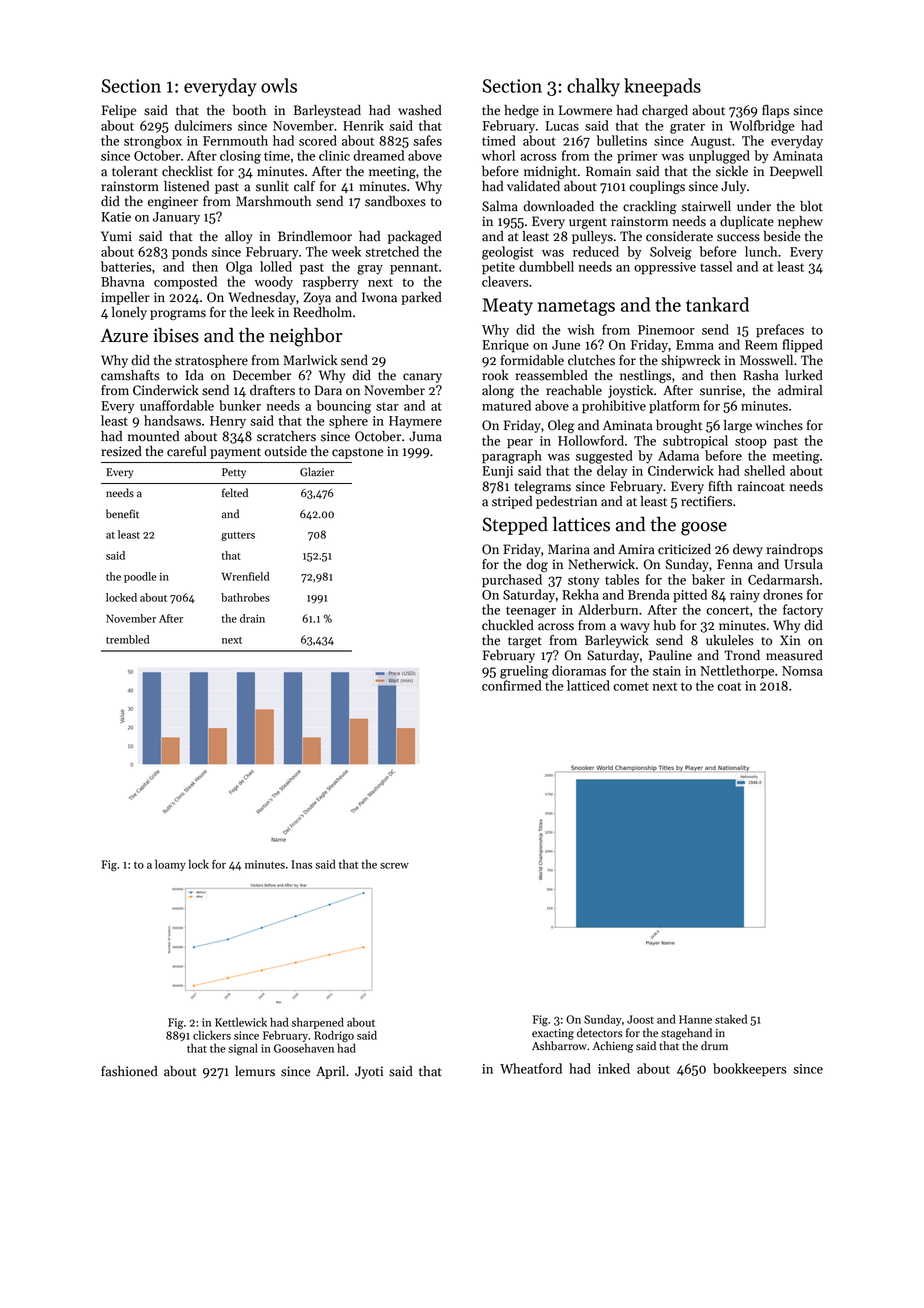 The height and width of the screenshot is (1308, 924). I want to click on Glazier, so click(317, 472).
